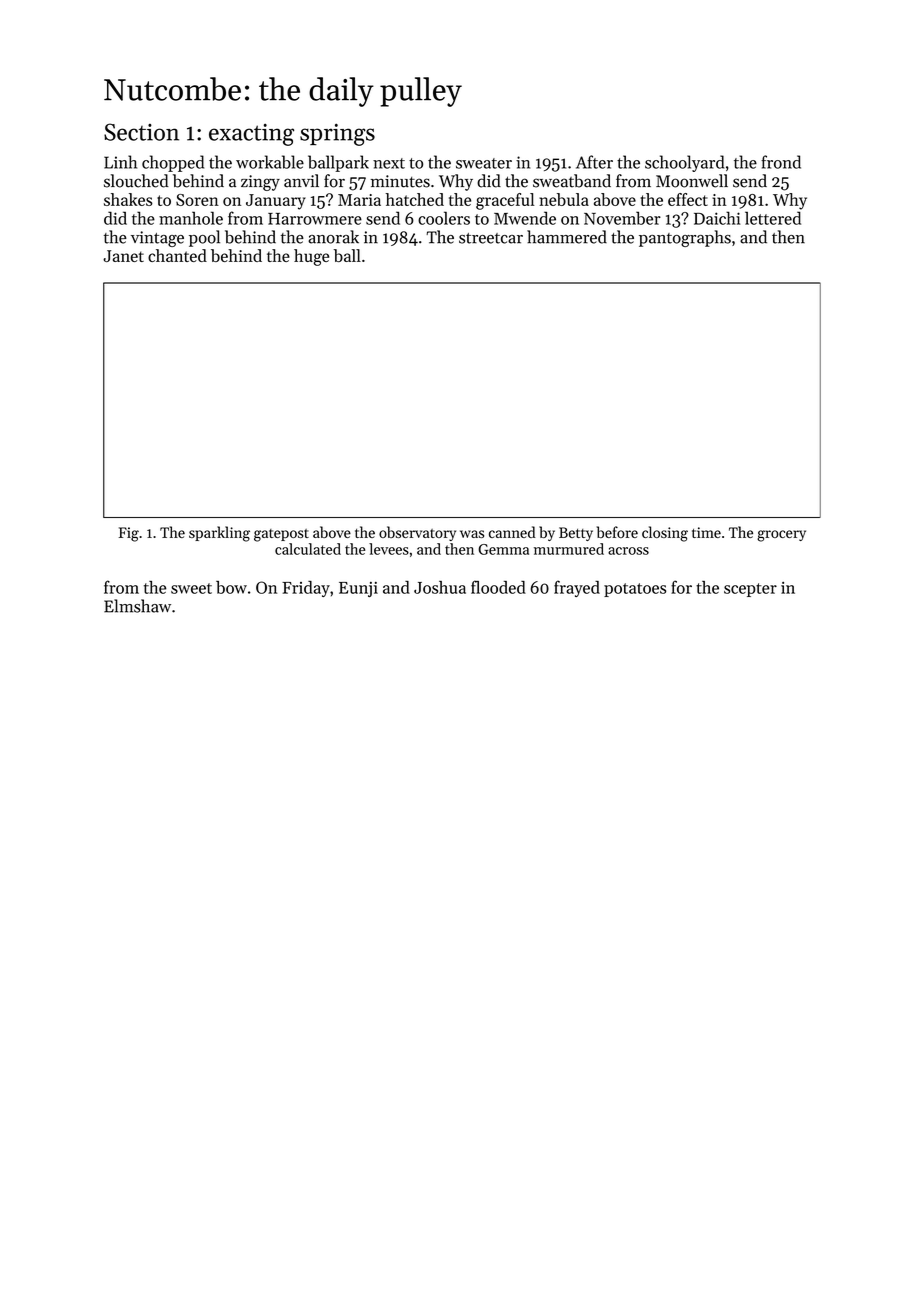 The height and width of the image is (1308, 924). Describe the element at coordinates (137, 606) in the image. I see `Elmshaw` at that location.
